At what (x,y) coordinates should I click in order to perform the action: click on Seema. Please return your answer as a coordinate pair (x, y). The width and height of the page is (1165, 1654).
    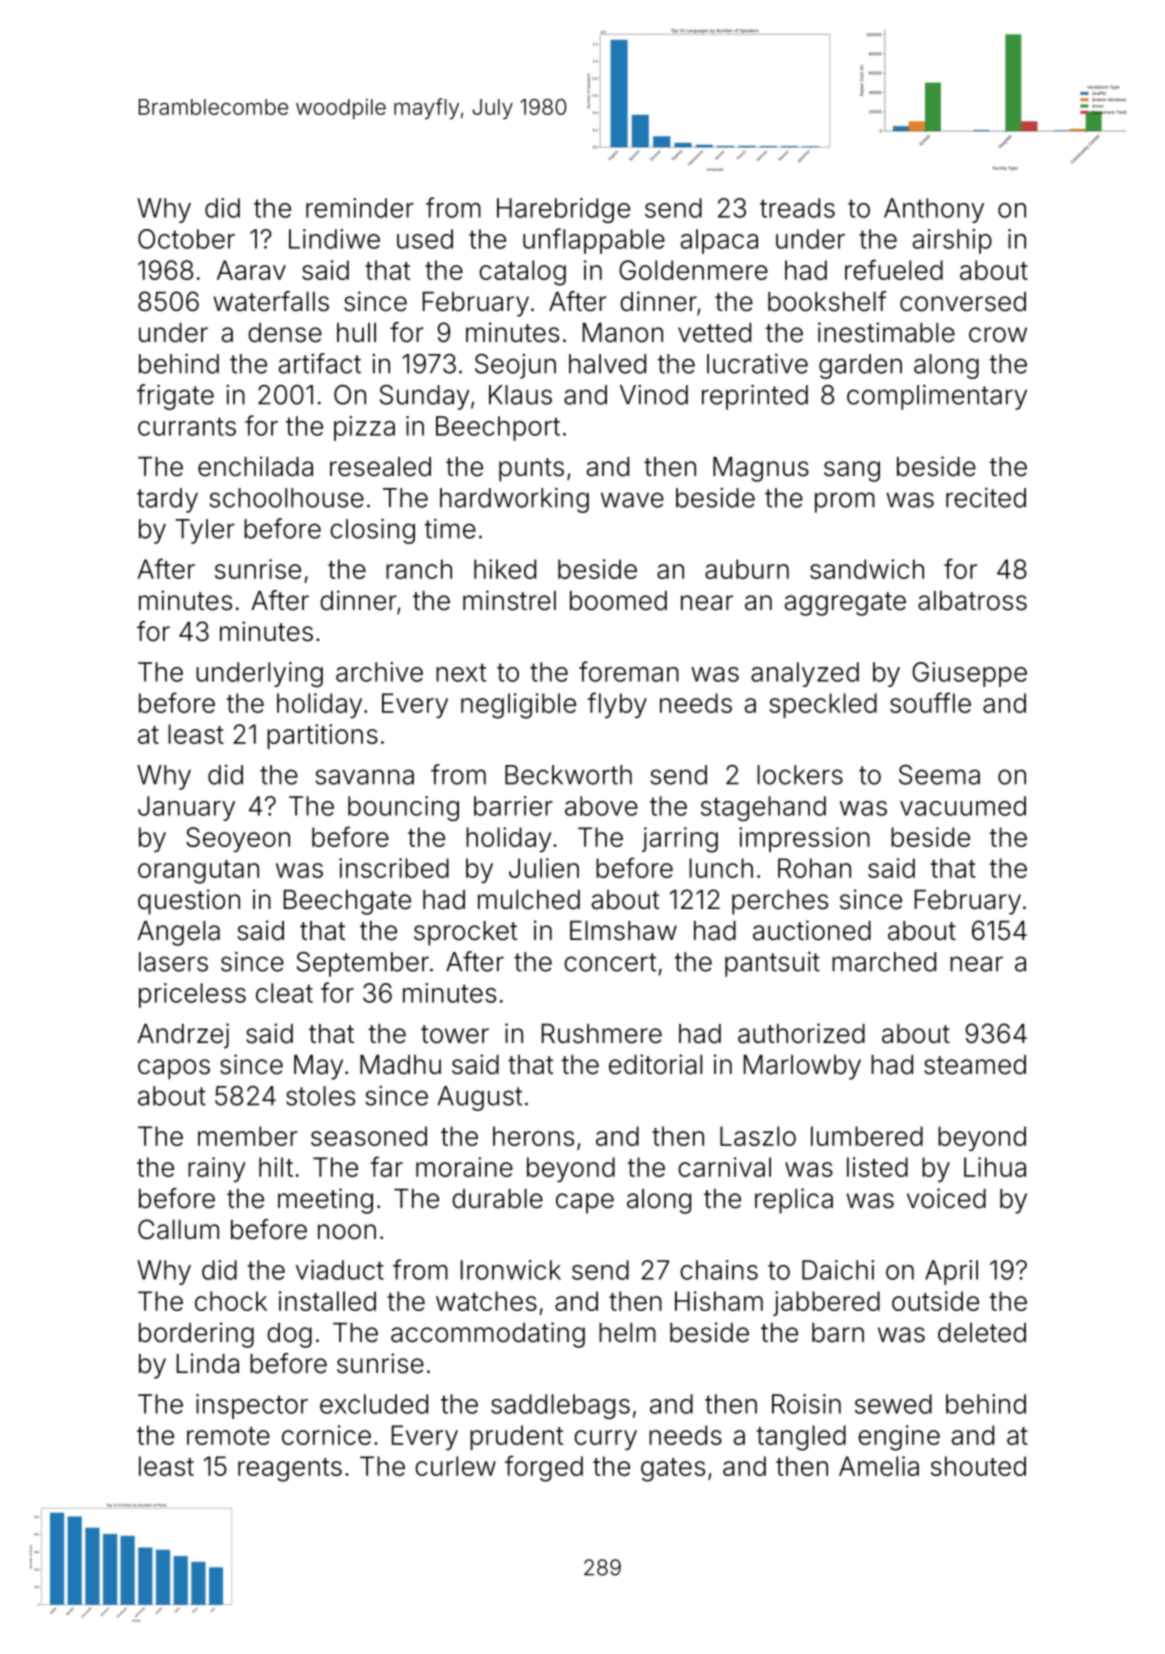
    Looking at the image, I should click on (939, 775).
